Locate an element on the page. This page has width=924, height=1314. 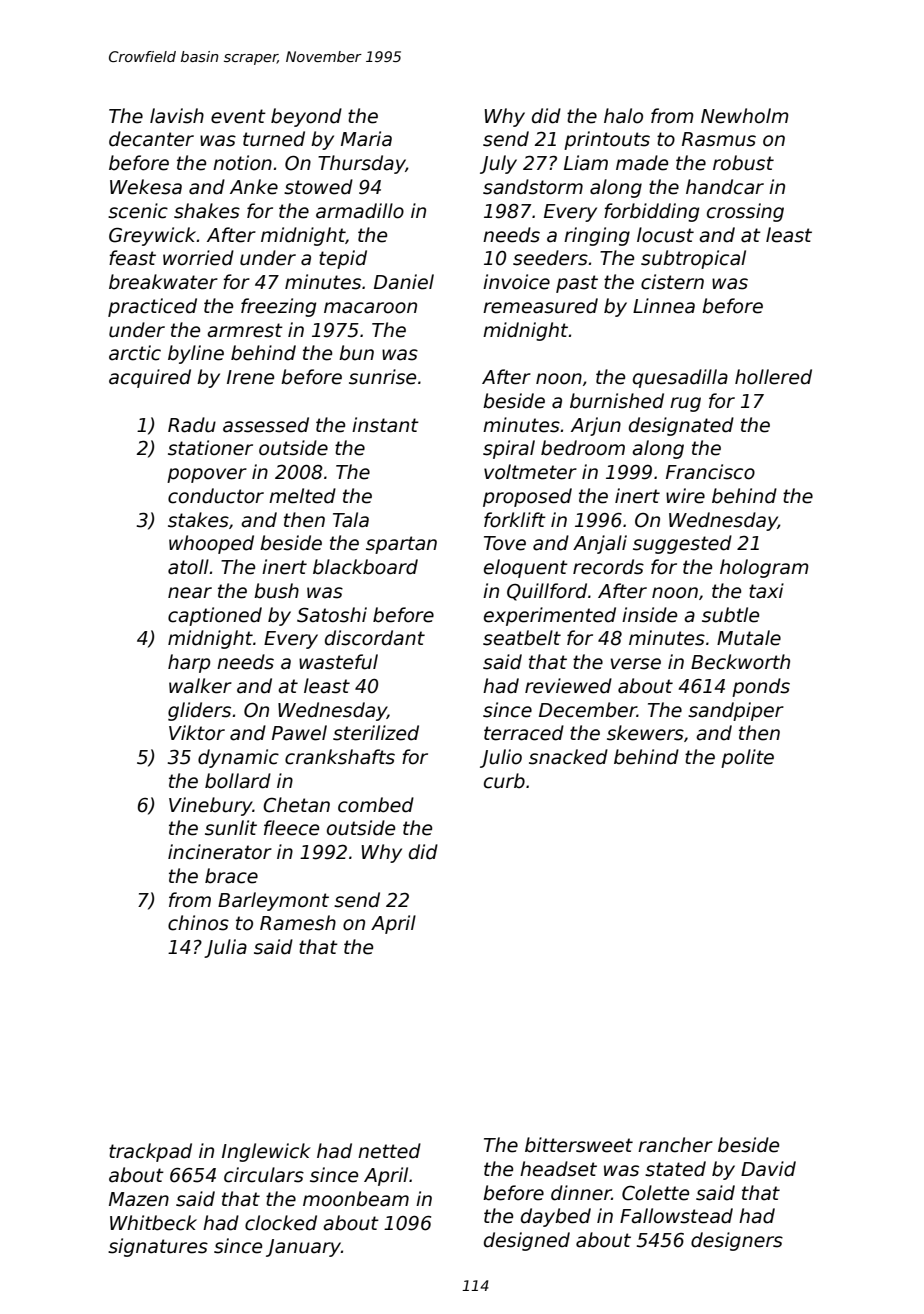
signatures is located at coordinates (158, 1247).
